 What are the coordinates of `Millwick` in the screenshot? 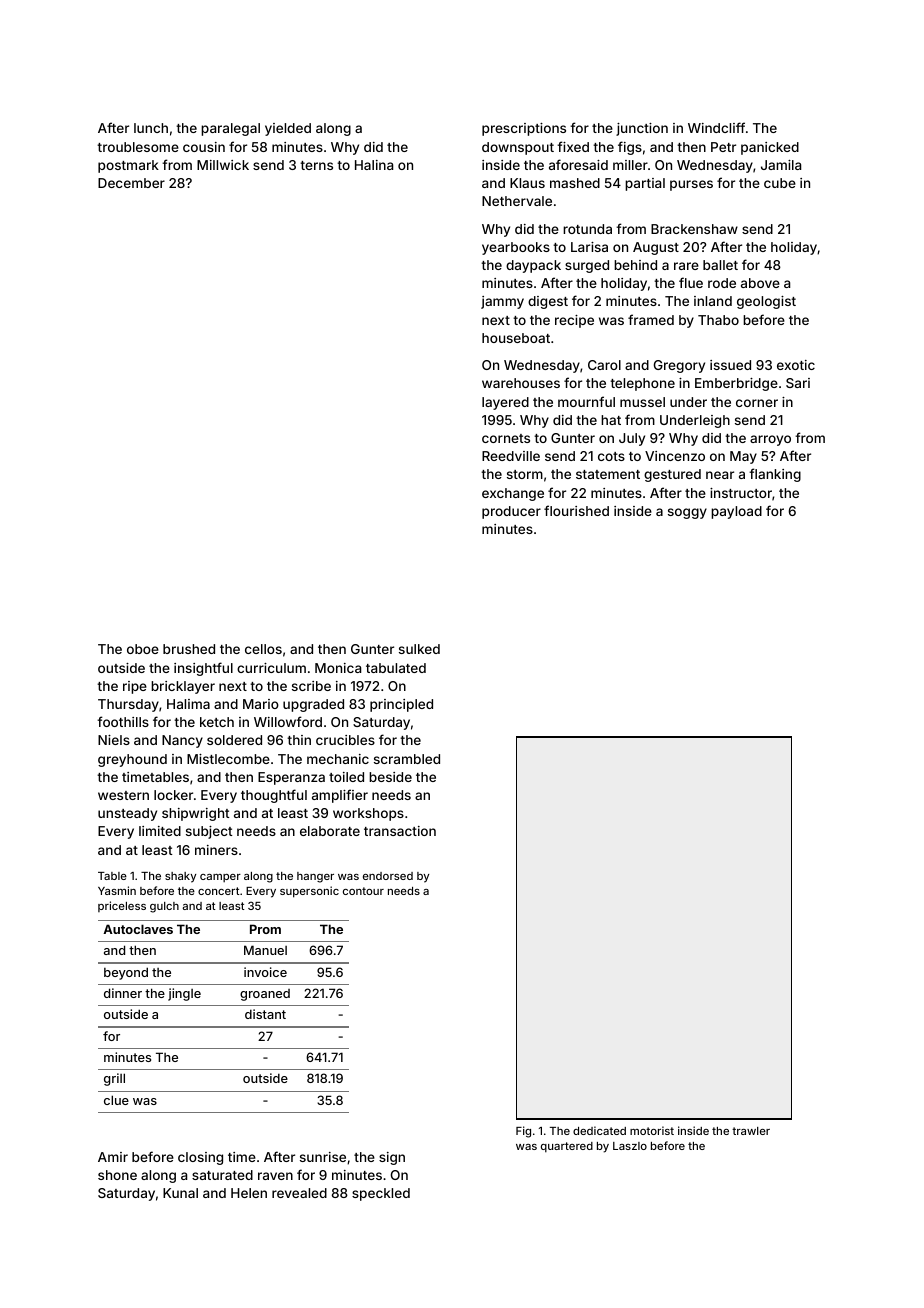 It's located at (223, 165).
